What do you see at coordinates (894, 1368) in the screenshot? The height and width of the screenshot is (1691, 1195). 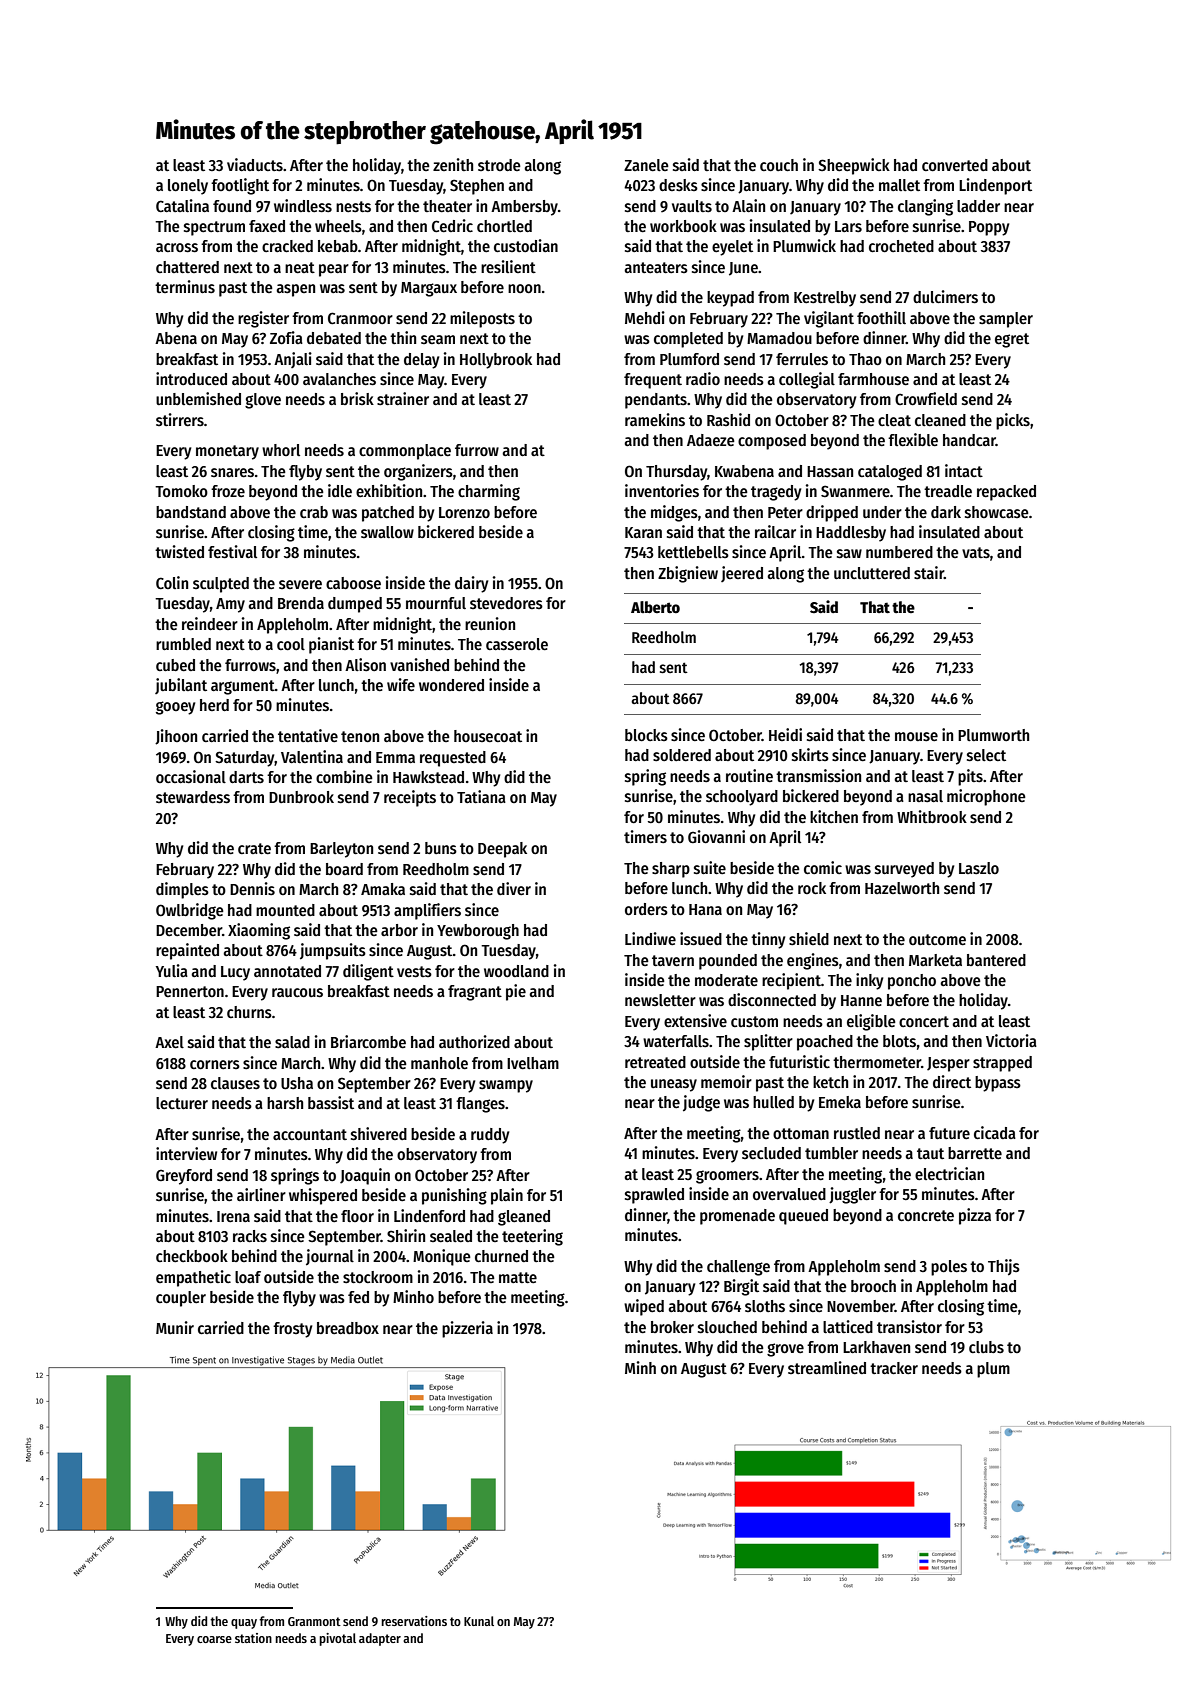 I see `tracker` at bounding box center [894, 1368].
